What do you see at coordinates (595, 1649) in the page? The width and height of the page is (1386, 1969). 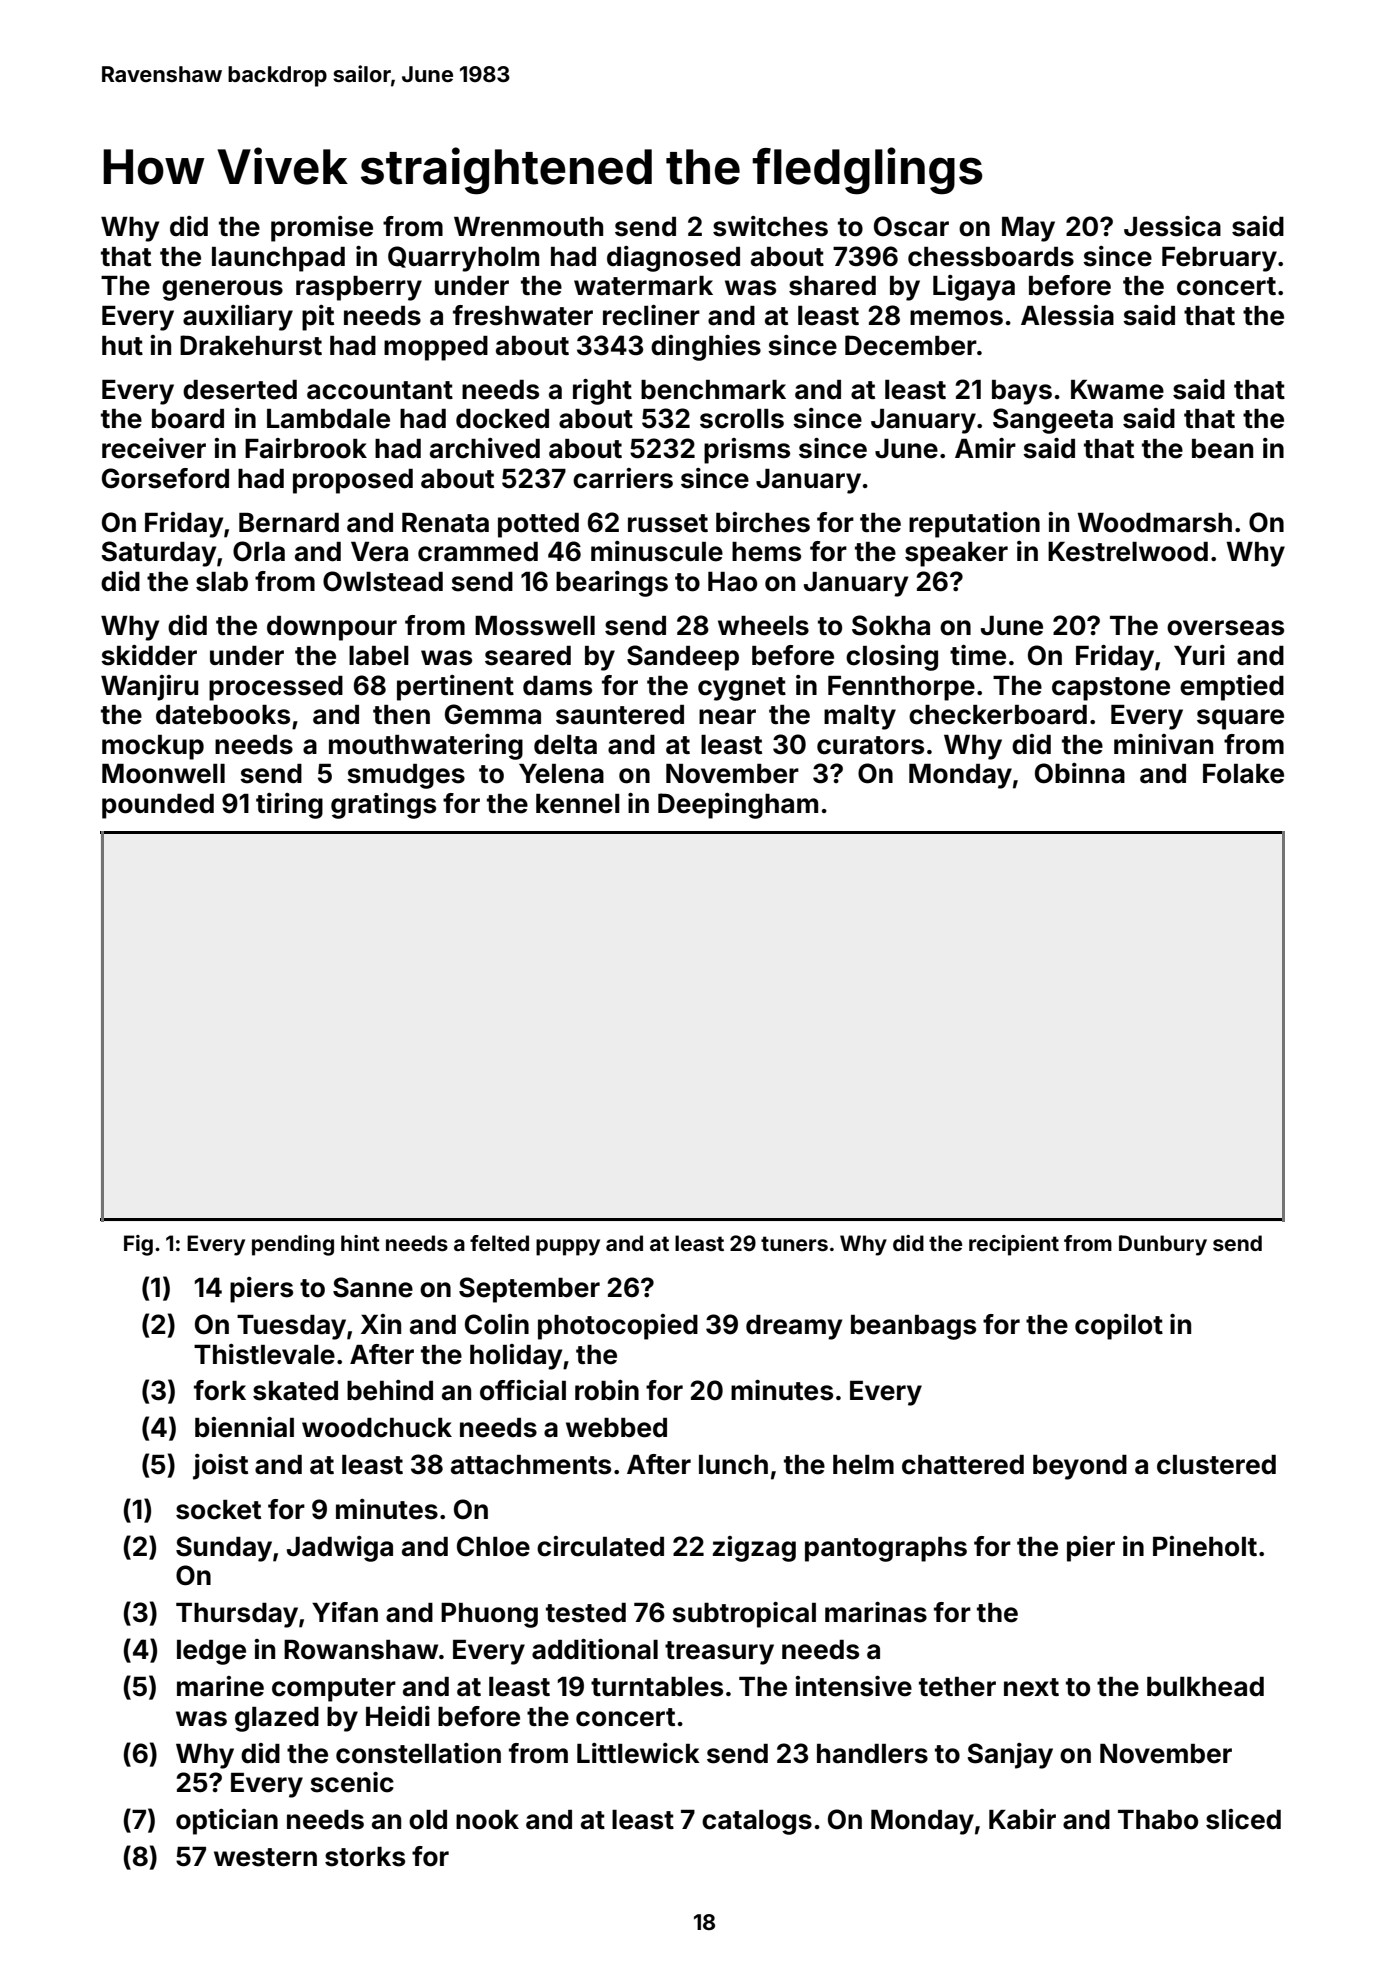 I see `additional` at bounding box center [595, 1649].
